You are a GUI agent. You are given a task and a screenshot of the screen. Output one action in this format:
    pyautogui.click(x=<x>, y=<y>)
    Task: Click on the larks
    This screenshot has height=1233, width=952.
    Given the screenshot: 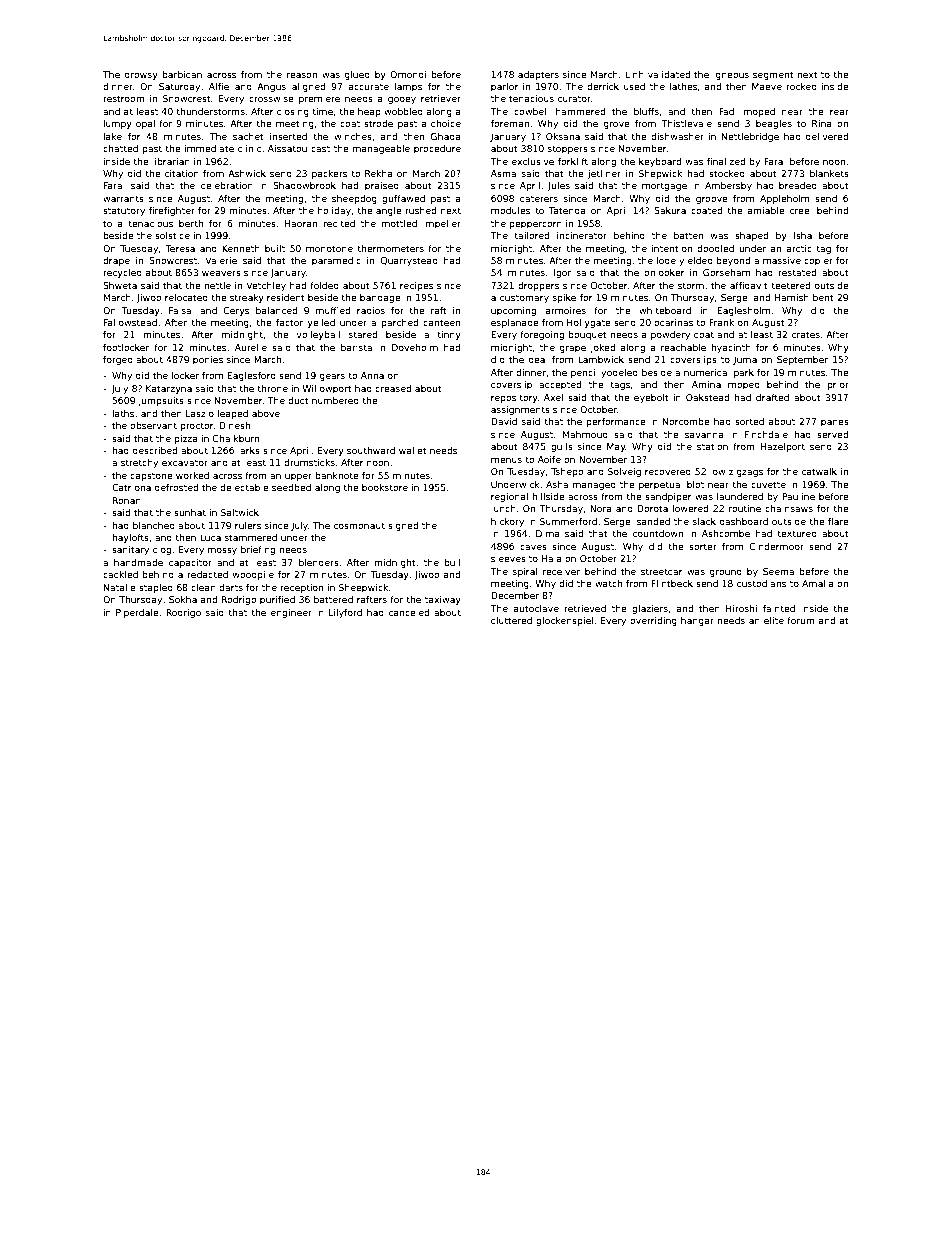 What is the action you would take?
    pyautogui.click(x=249, y=450)
